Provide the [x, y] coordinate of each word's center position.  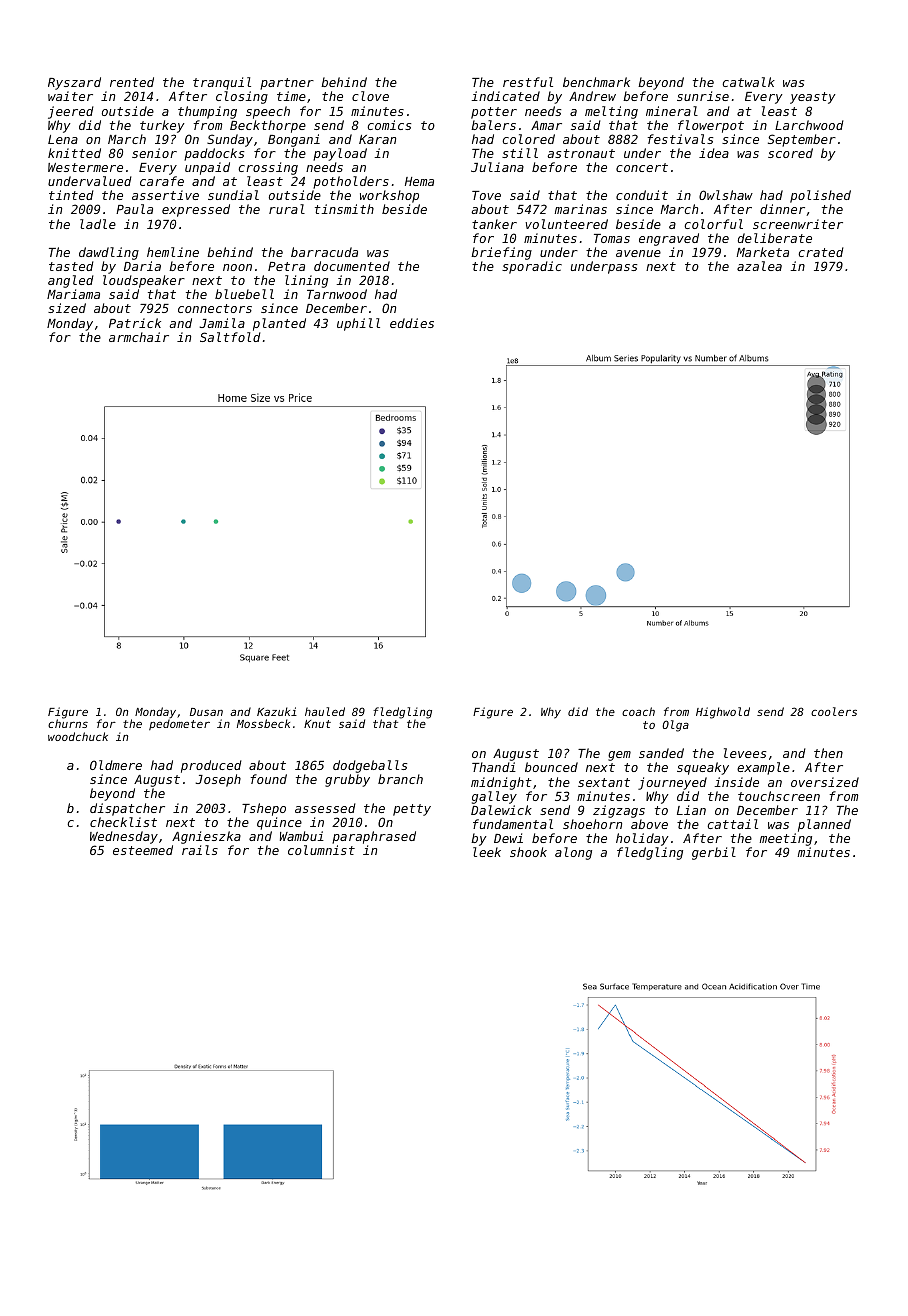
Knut [317, 724]
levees [745, 753]
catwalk [748, 82]
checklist [123, 822]
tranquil [222, 83]
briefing [501, 253]
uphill [358, 324]
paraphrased [374, 837]
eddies [412, 323]
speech [268, 112]
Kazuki [277, 711]
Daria [142, 266]
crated [821, 252]
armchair [139, 337]
